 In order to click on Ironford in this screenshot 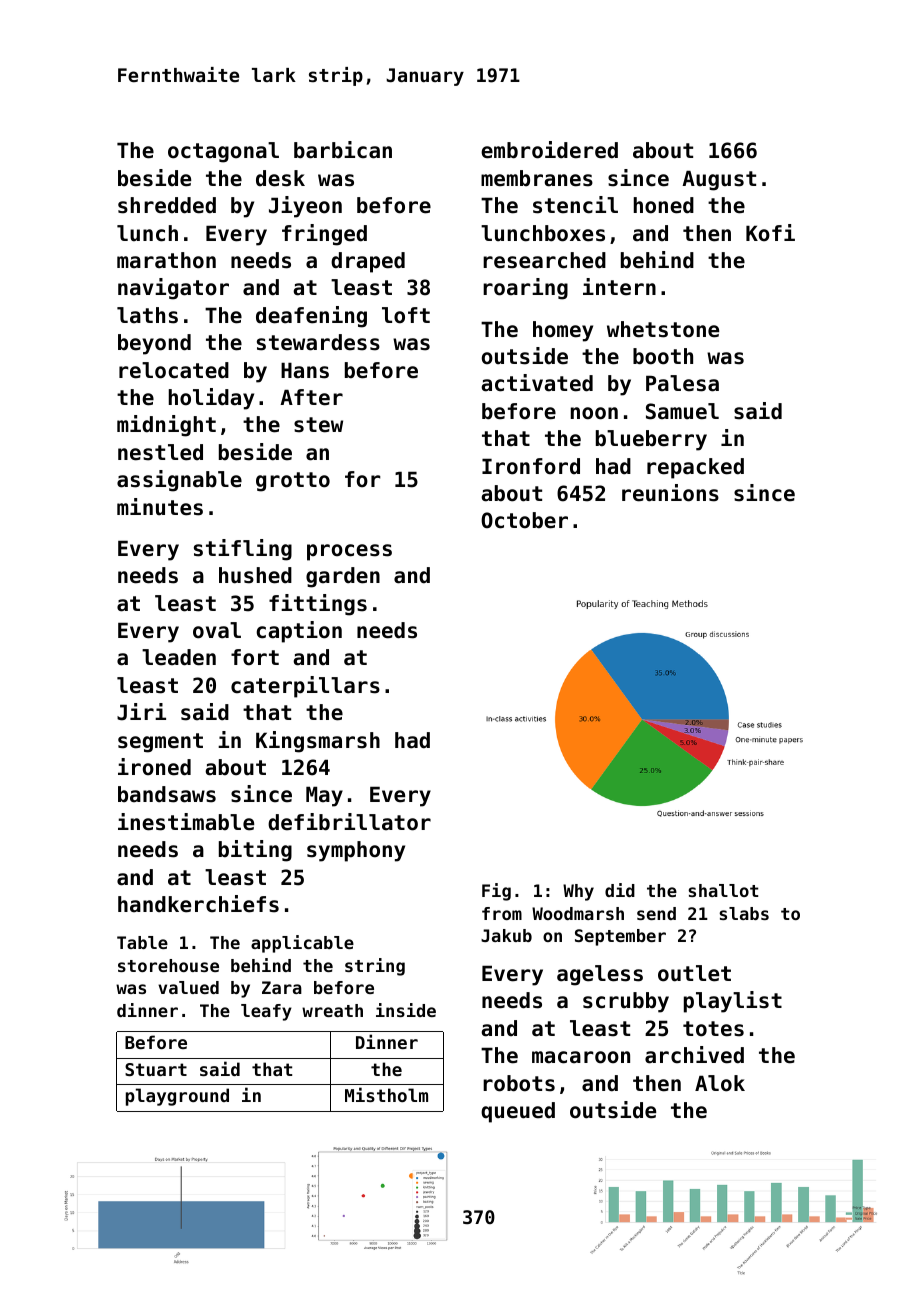, I will do `click(531, 466)`.
